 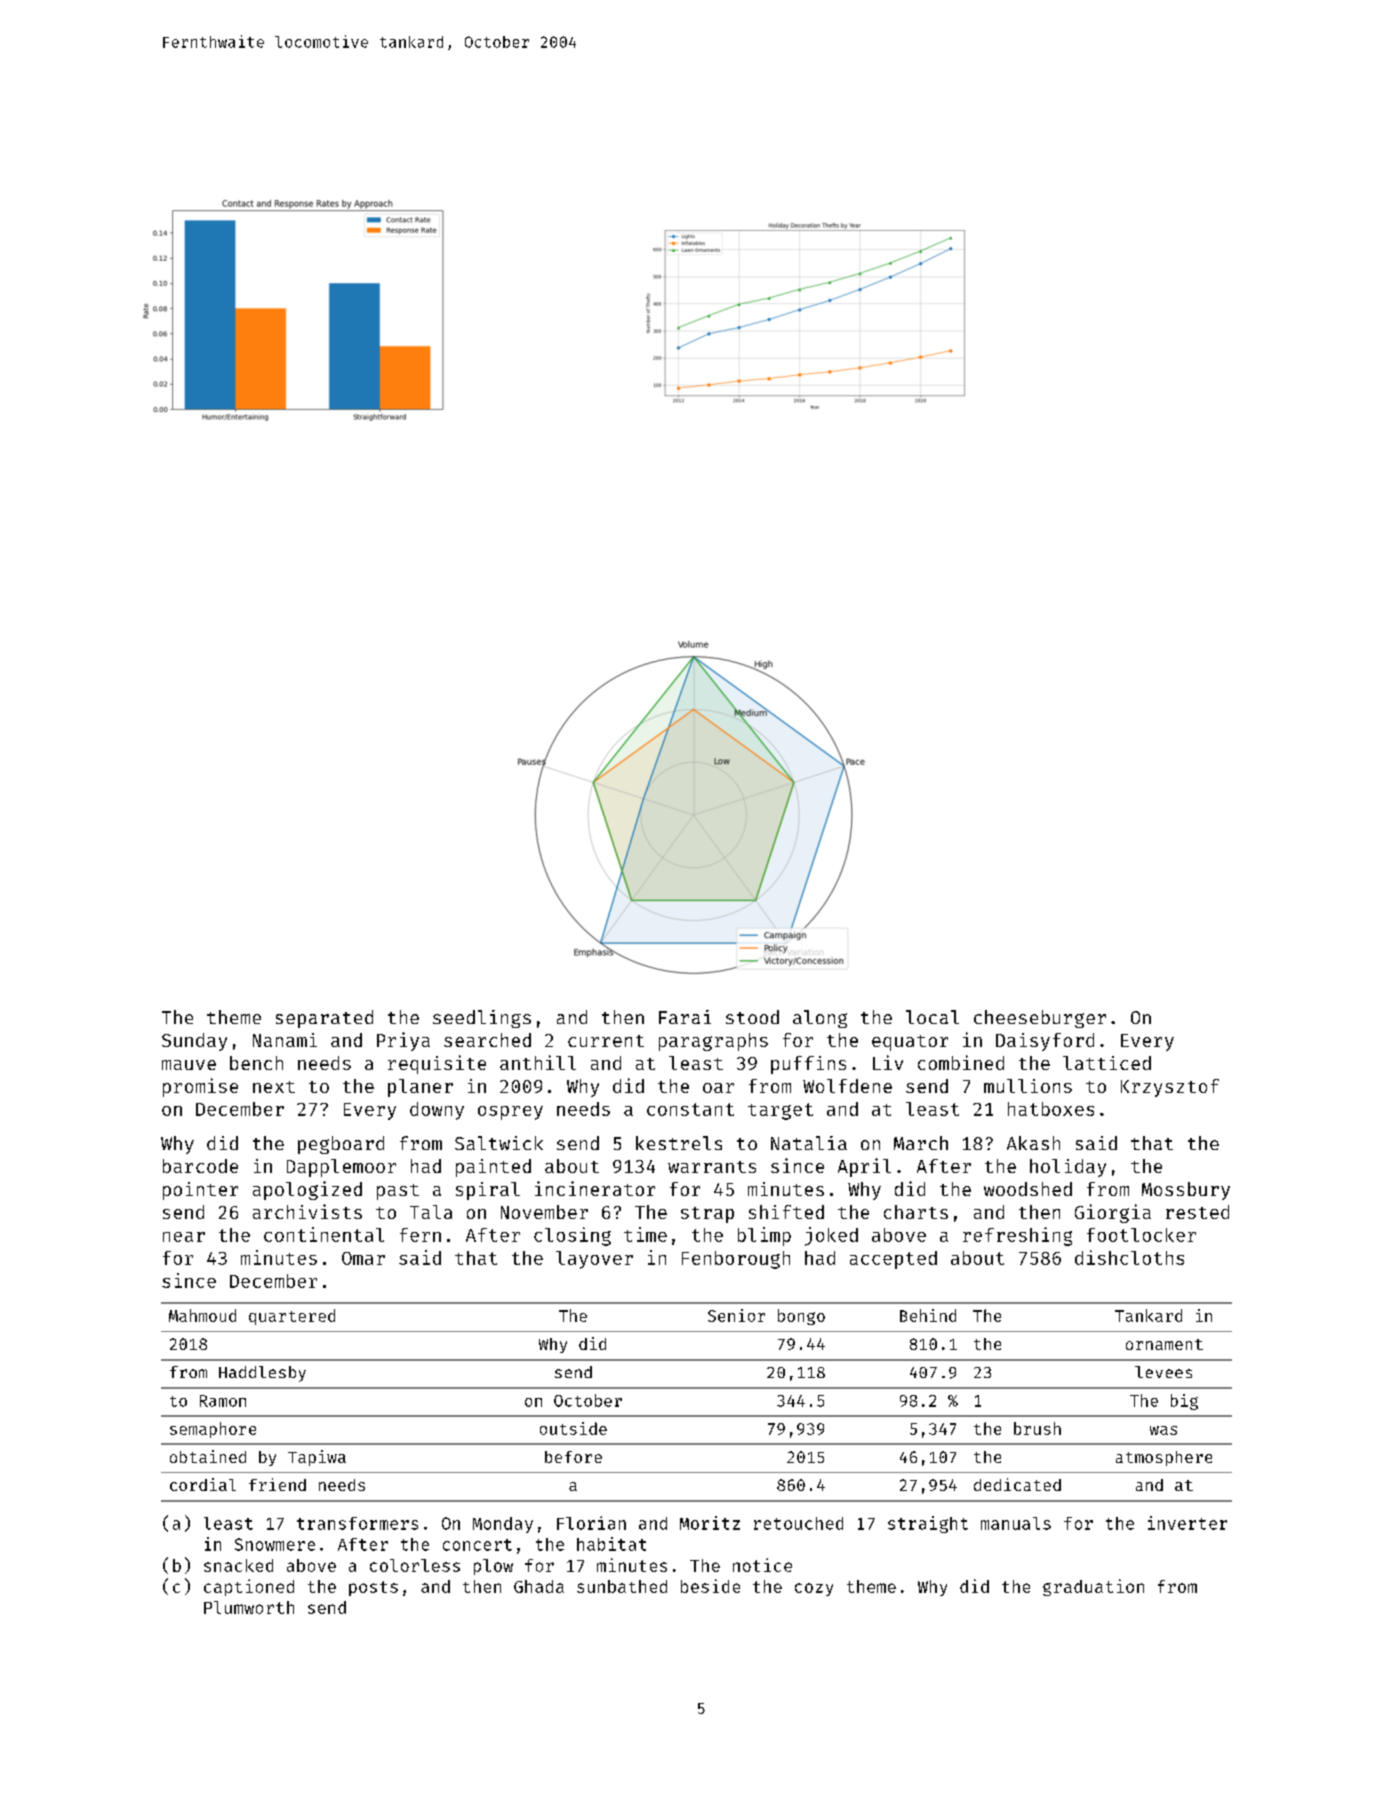 What do you see at coordinates (189, 1065) in the image?
I see `mauve` at bounding box center [189, 1065].
